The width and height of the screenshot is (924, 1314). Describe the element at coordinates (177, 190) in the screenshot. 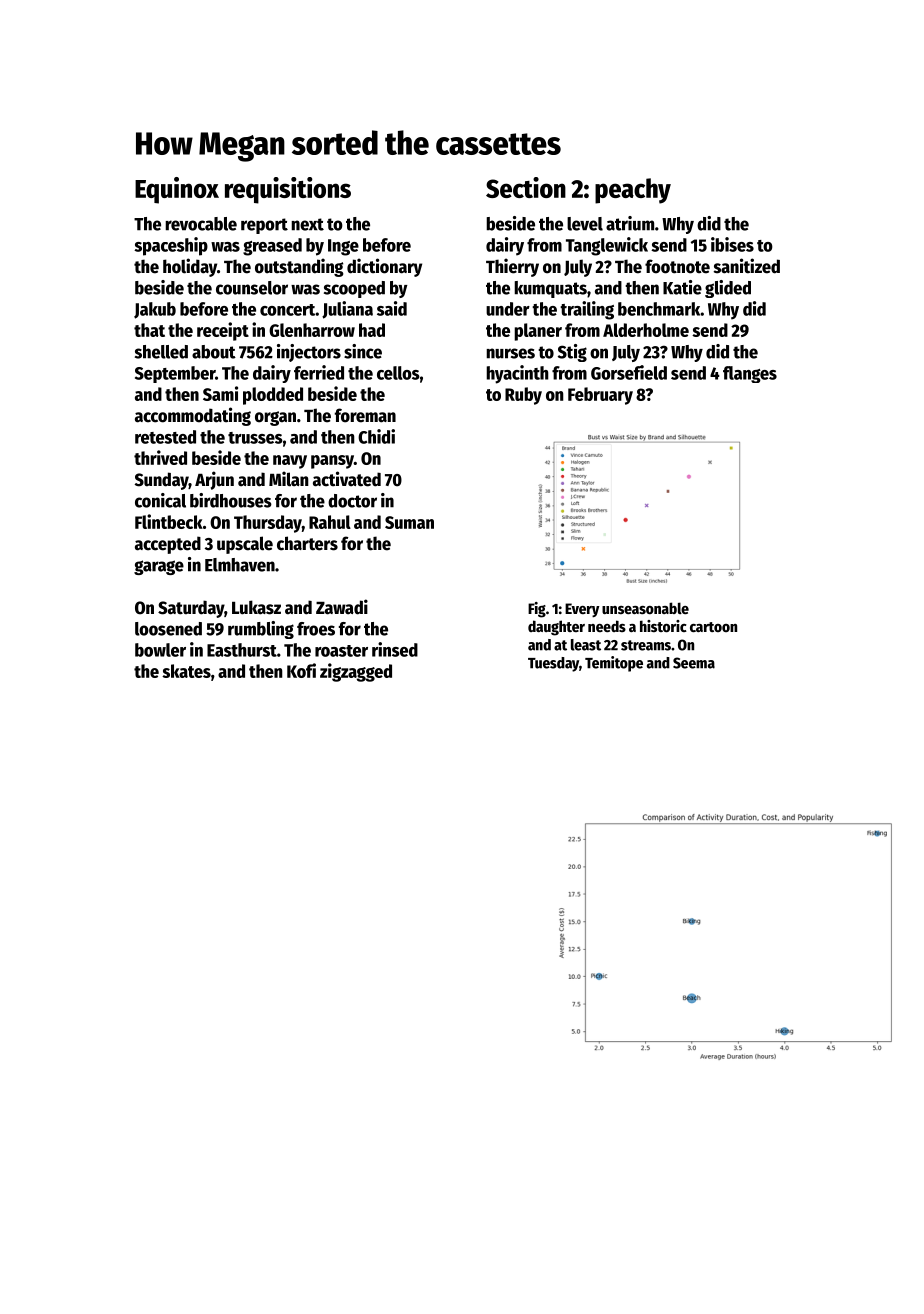

I see `Equinox` at that location.
